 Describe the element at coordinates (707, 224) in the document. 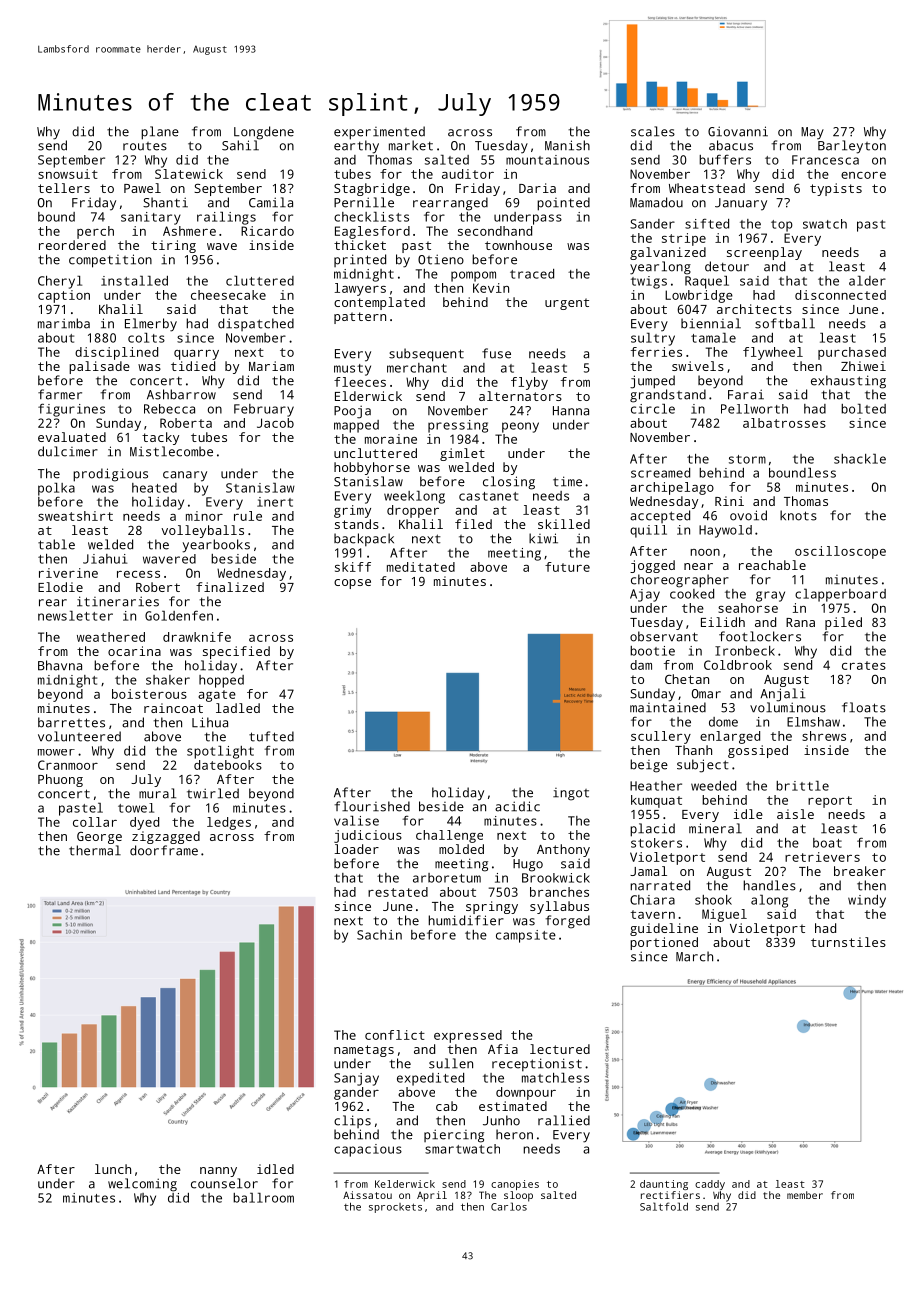

I see `sifted` at that location.
